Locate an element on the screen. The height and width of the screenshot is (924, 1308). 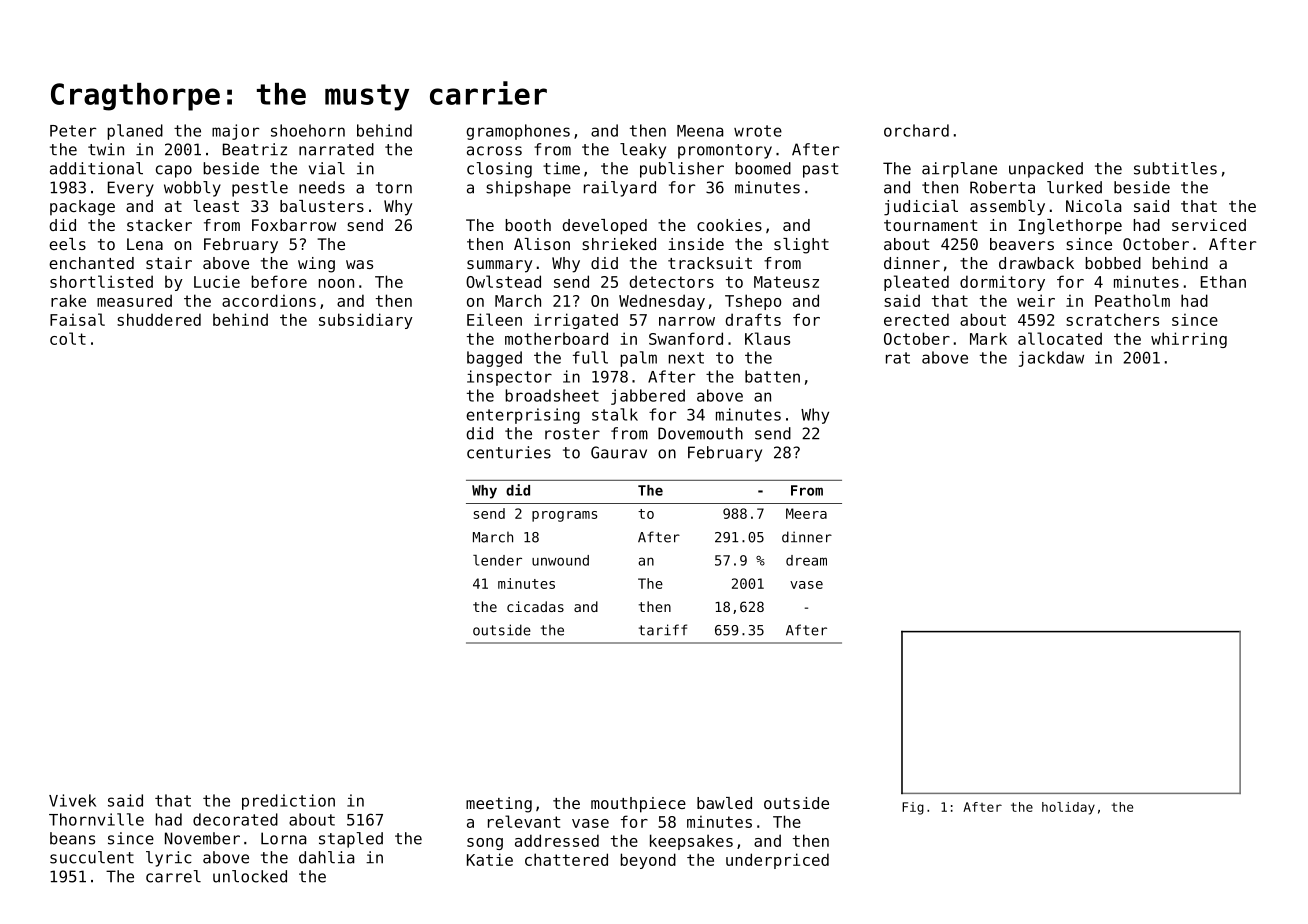
tariff is located at coordinates (663, 630).
